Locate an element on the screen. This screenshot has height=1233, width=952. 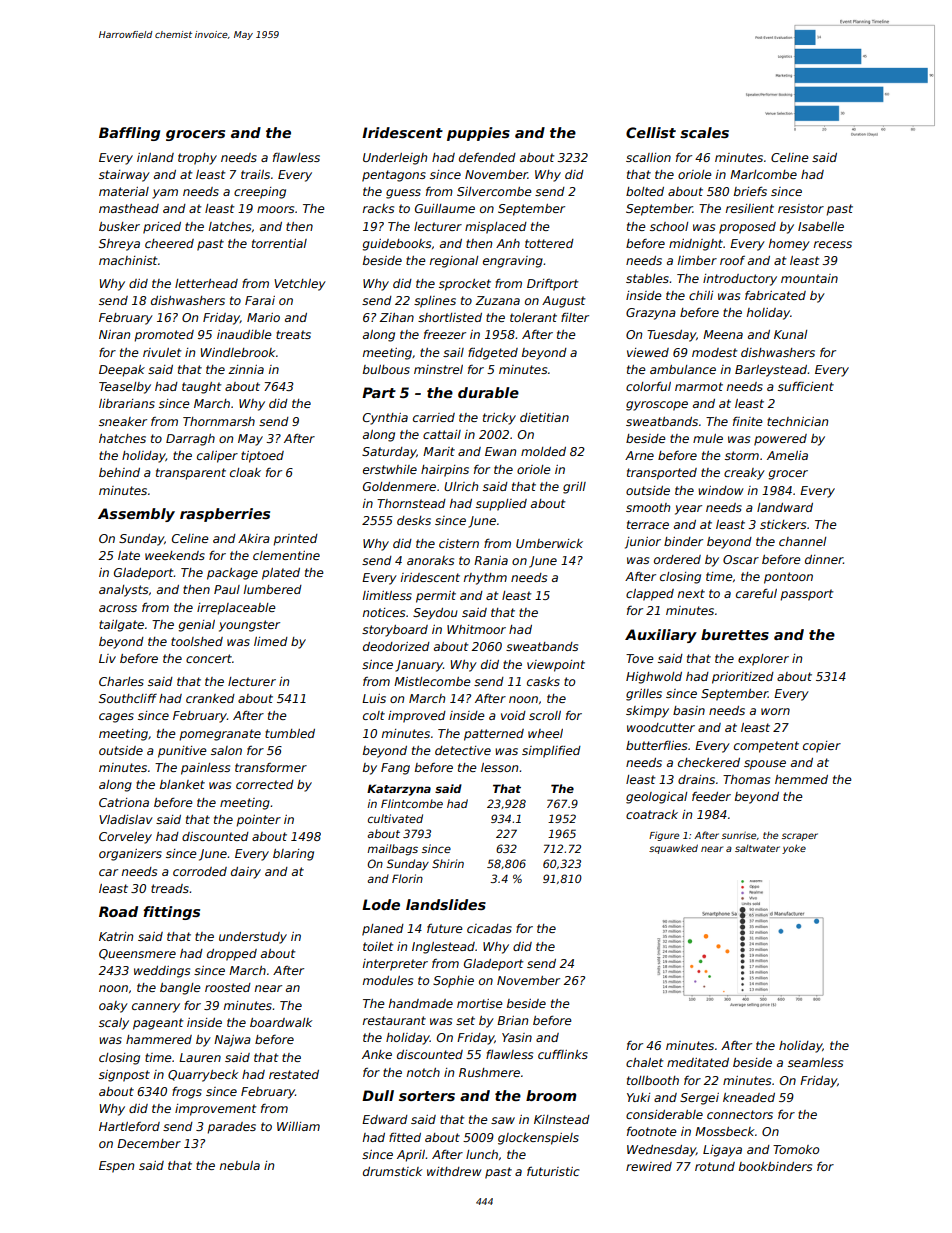
Baffling is located at coordinates (129, 134).
